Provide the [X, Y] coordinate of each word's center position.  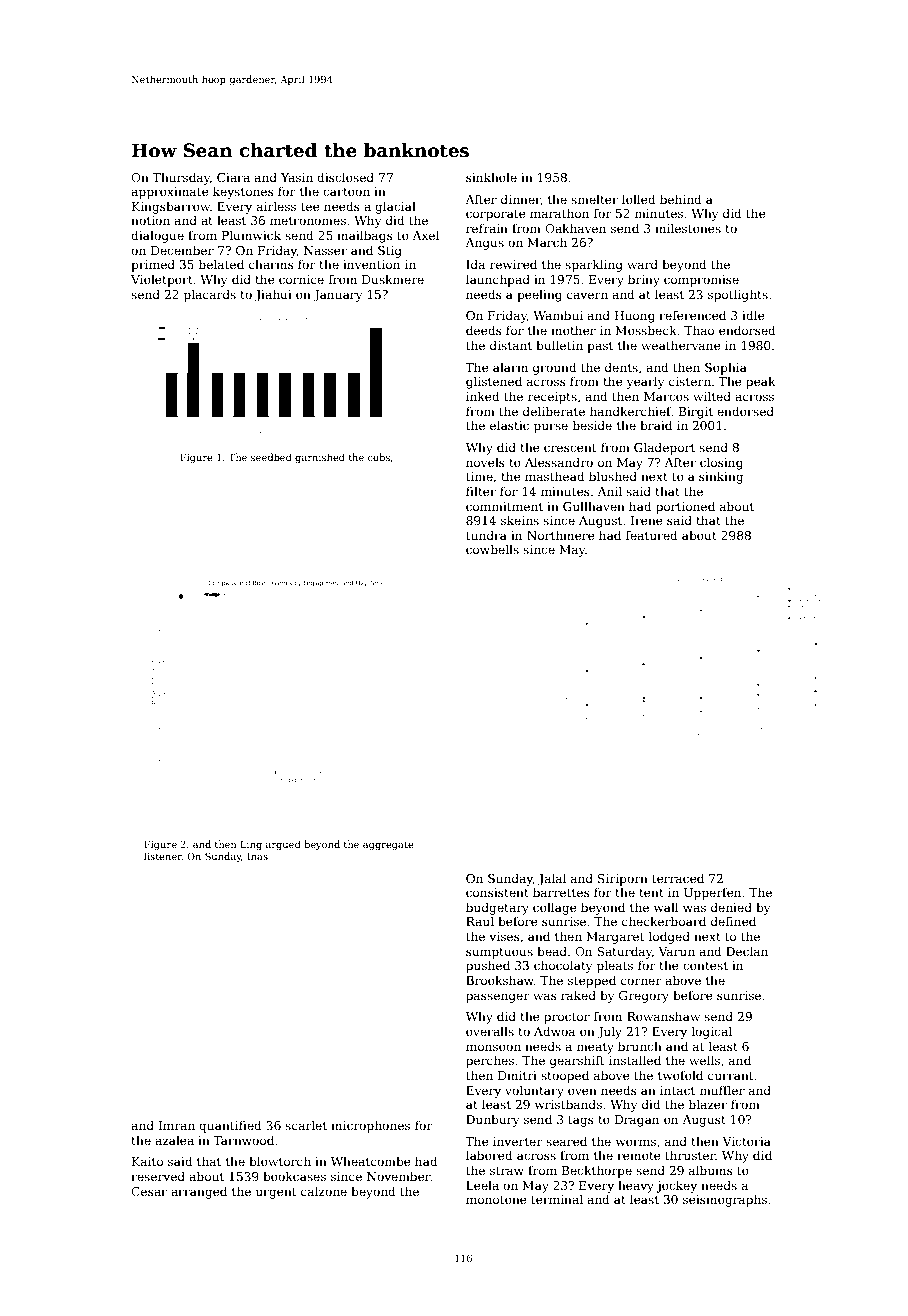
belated [221, 264]
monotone [496, 1200]
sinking [721, 477]
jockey [676, 1186]
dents [621, 367]
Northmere [561, 535]
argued [283, 845]
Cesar [149, 1191]
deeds [484, 330]
